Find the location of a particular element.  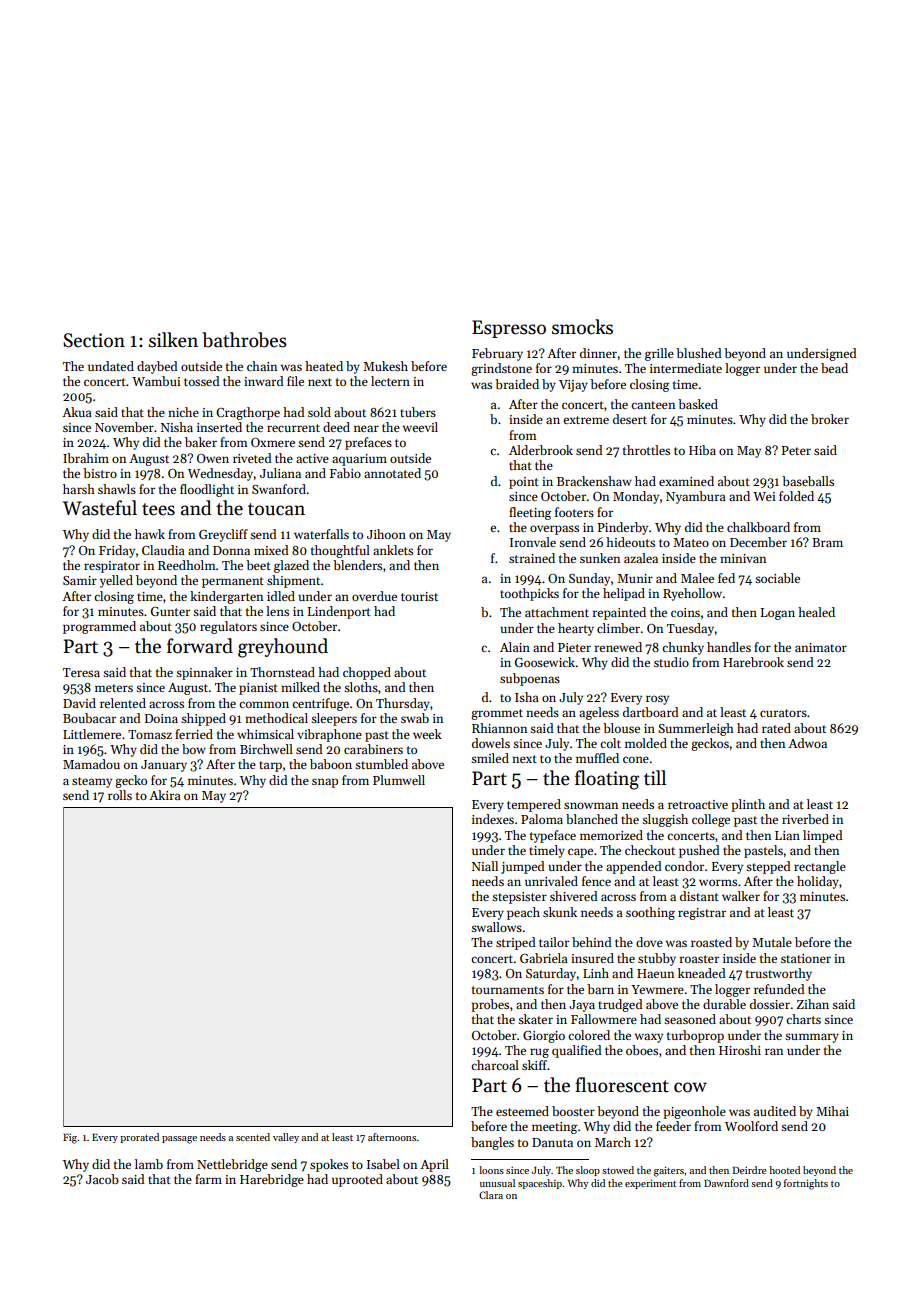

holiday is located at coordinates (818, 882).
